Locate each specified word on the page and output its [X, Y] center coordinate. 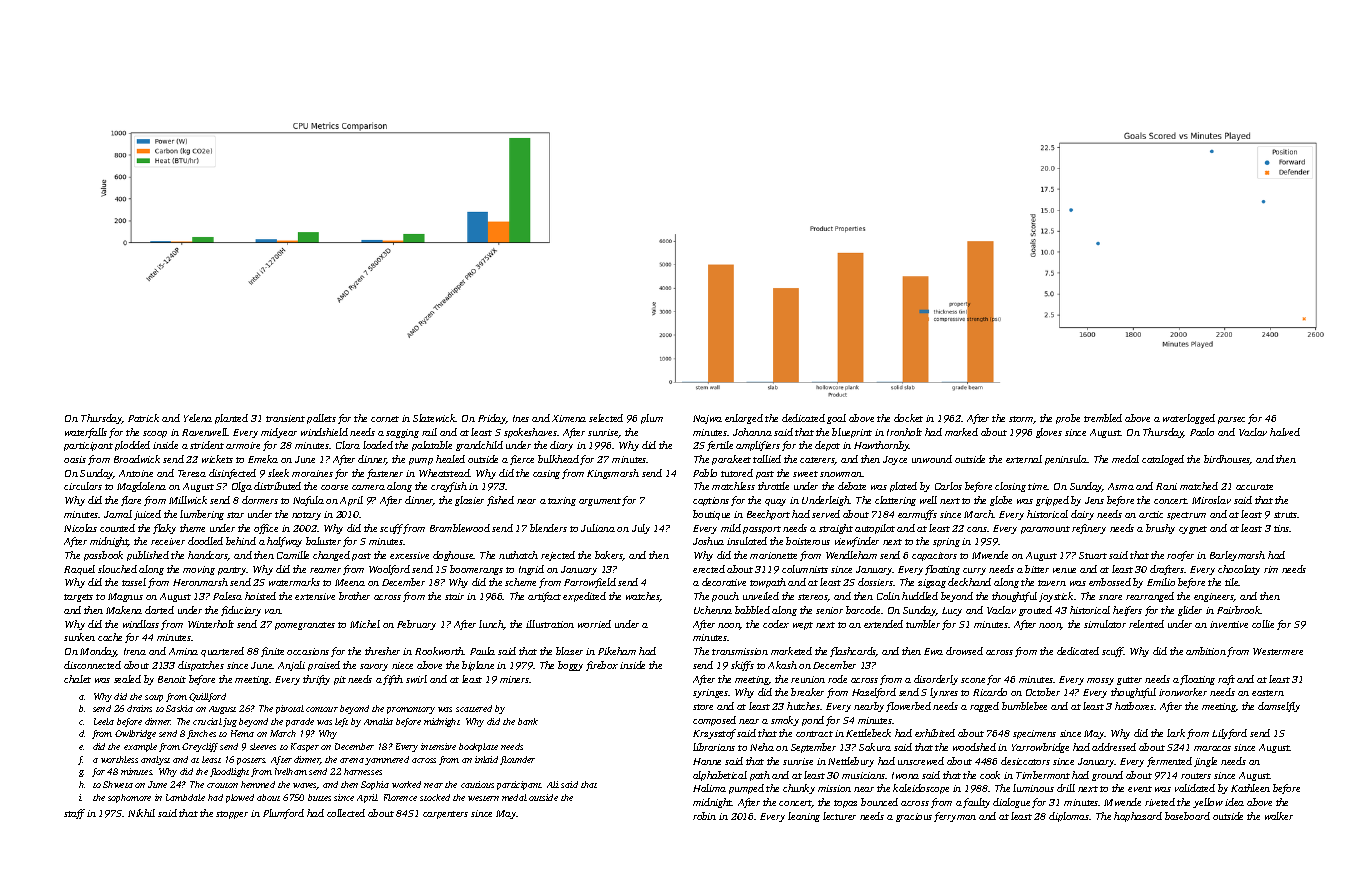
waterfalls [86, 433]
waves [305, 786]
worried [594, 624]
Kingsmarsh [613, 474]
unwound [932, 459]
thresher [382, 651]
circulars [83, 486]
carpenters [445, 815]
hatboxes [1134, 706]
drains [139, 708]
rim [1271, 569]
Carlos [948, 486]
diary [561, 446]
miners [514, 679]
